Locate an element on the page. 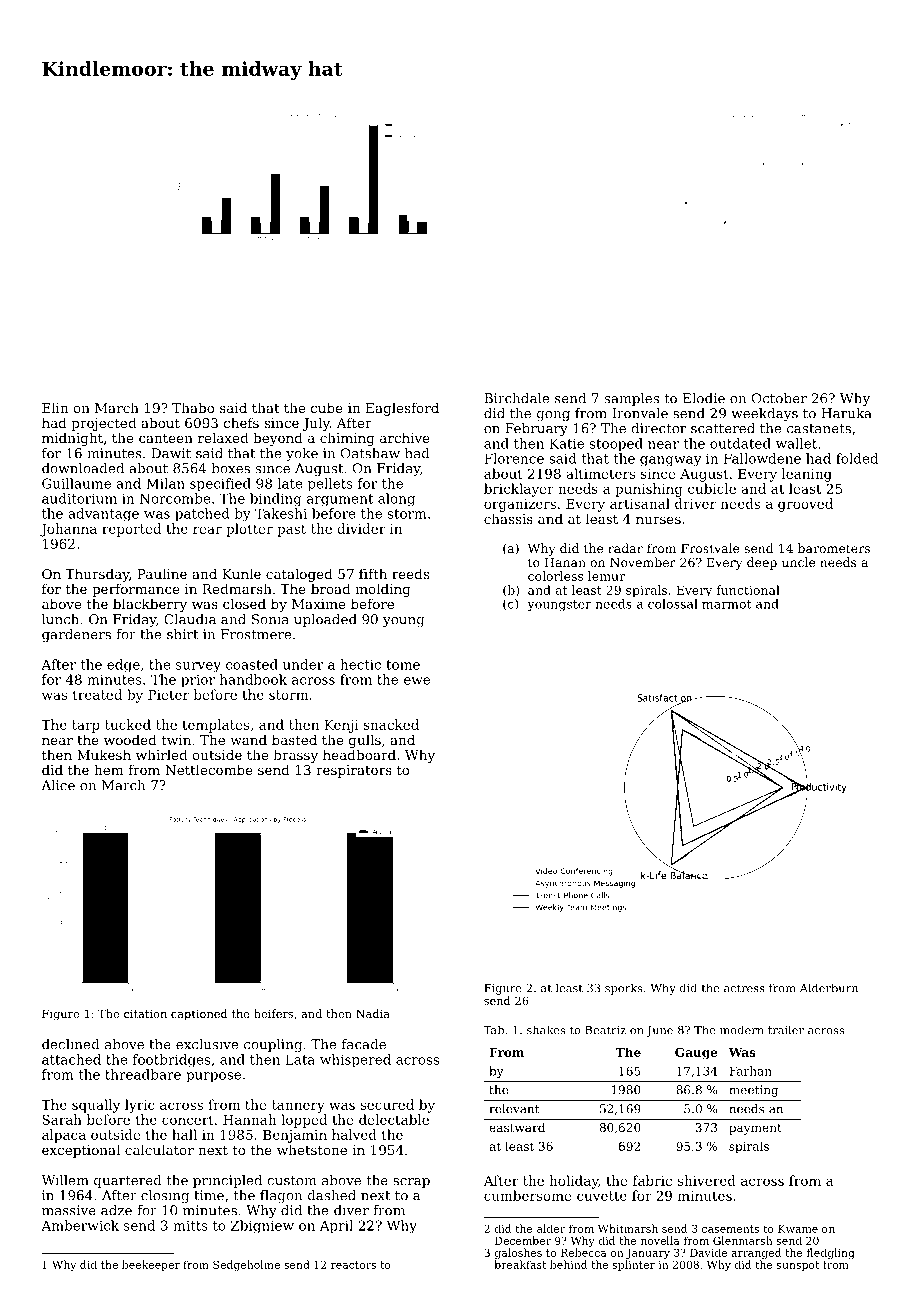 This image has height=1308, width=924. actress is located at coordinates (744, 988).
